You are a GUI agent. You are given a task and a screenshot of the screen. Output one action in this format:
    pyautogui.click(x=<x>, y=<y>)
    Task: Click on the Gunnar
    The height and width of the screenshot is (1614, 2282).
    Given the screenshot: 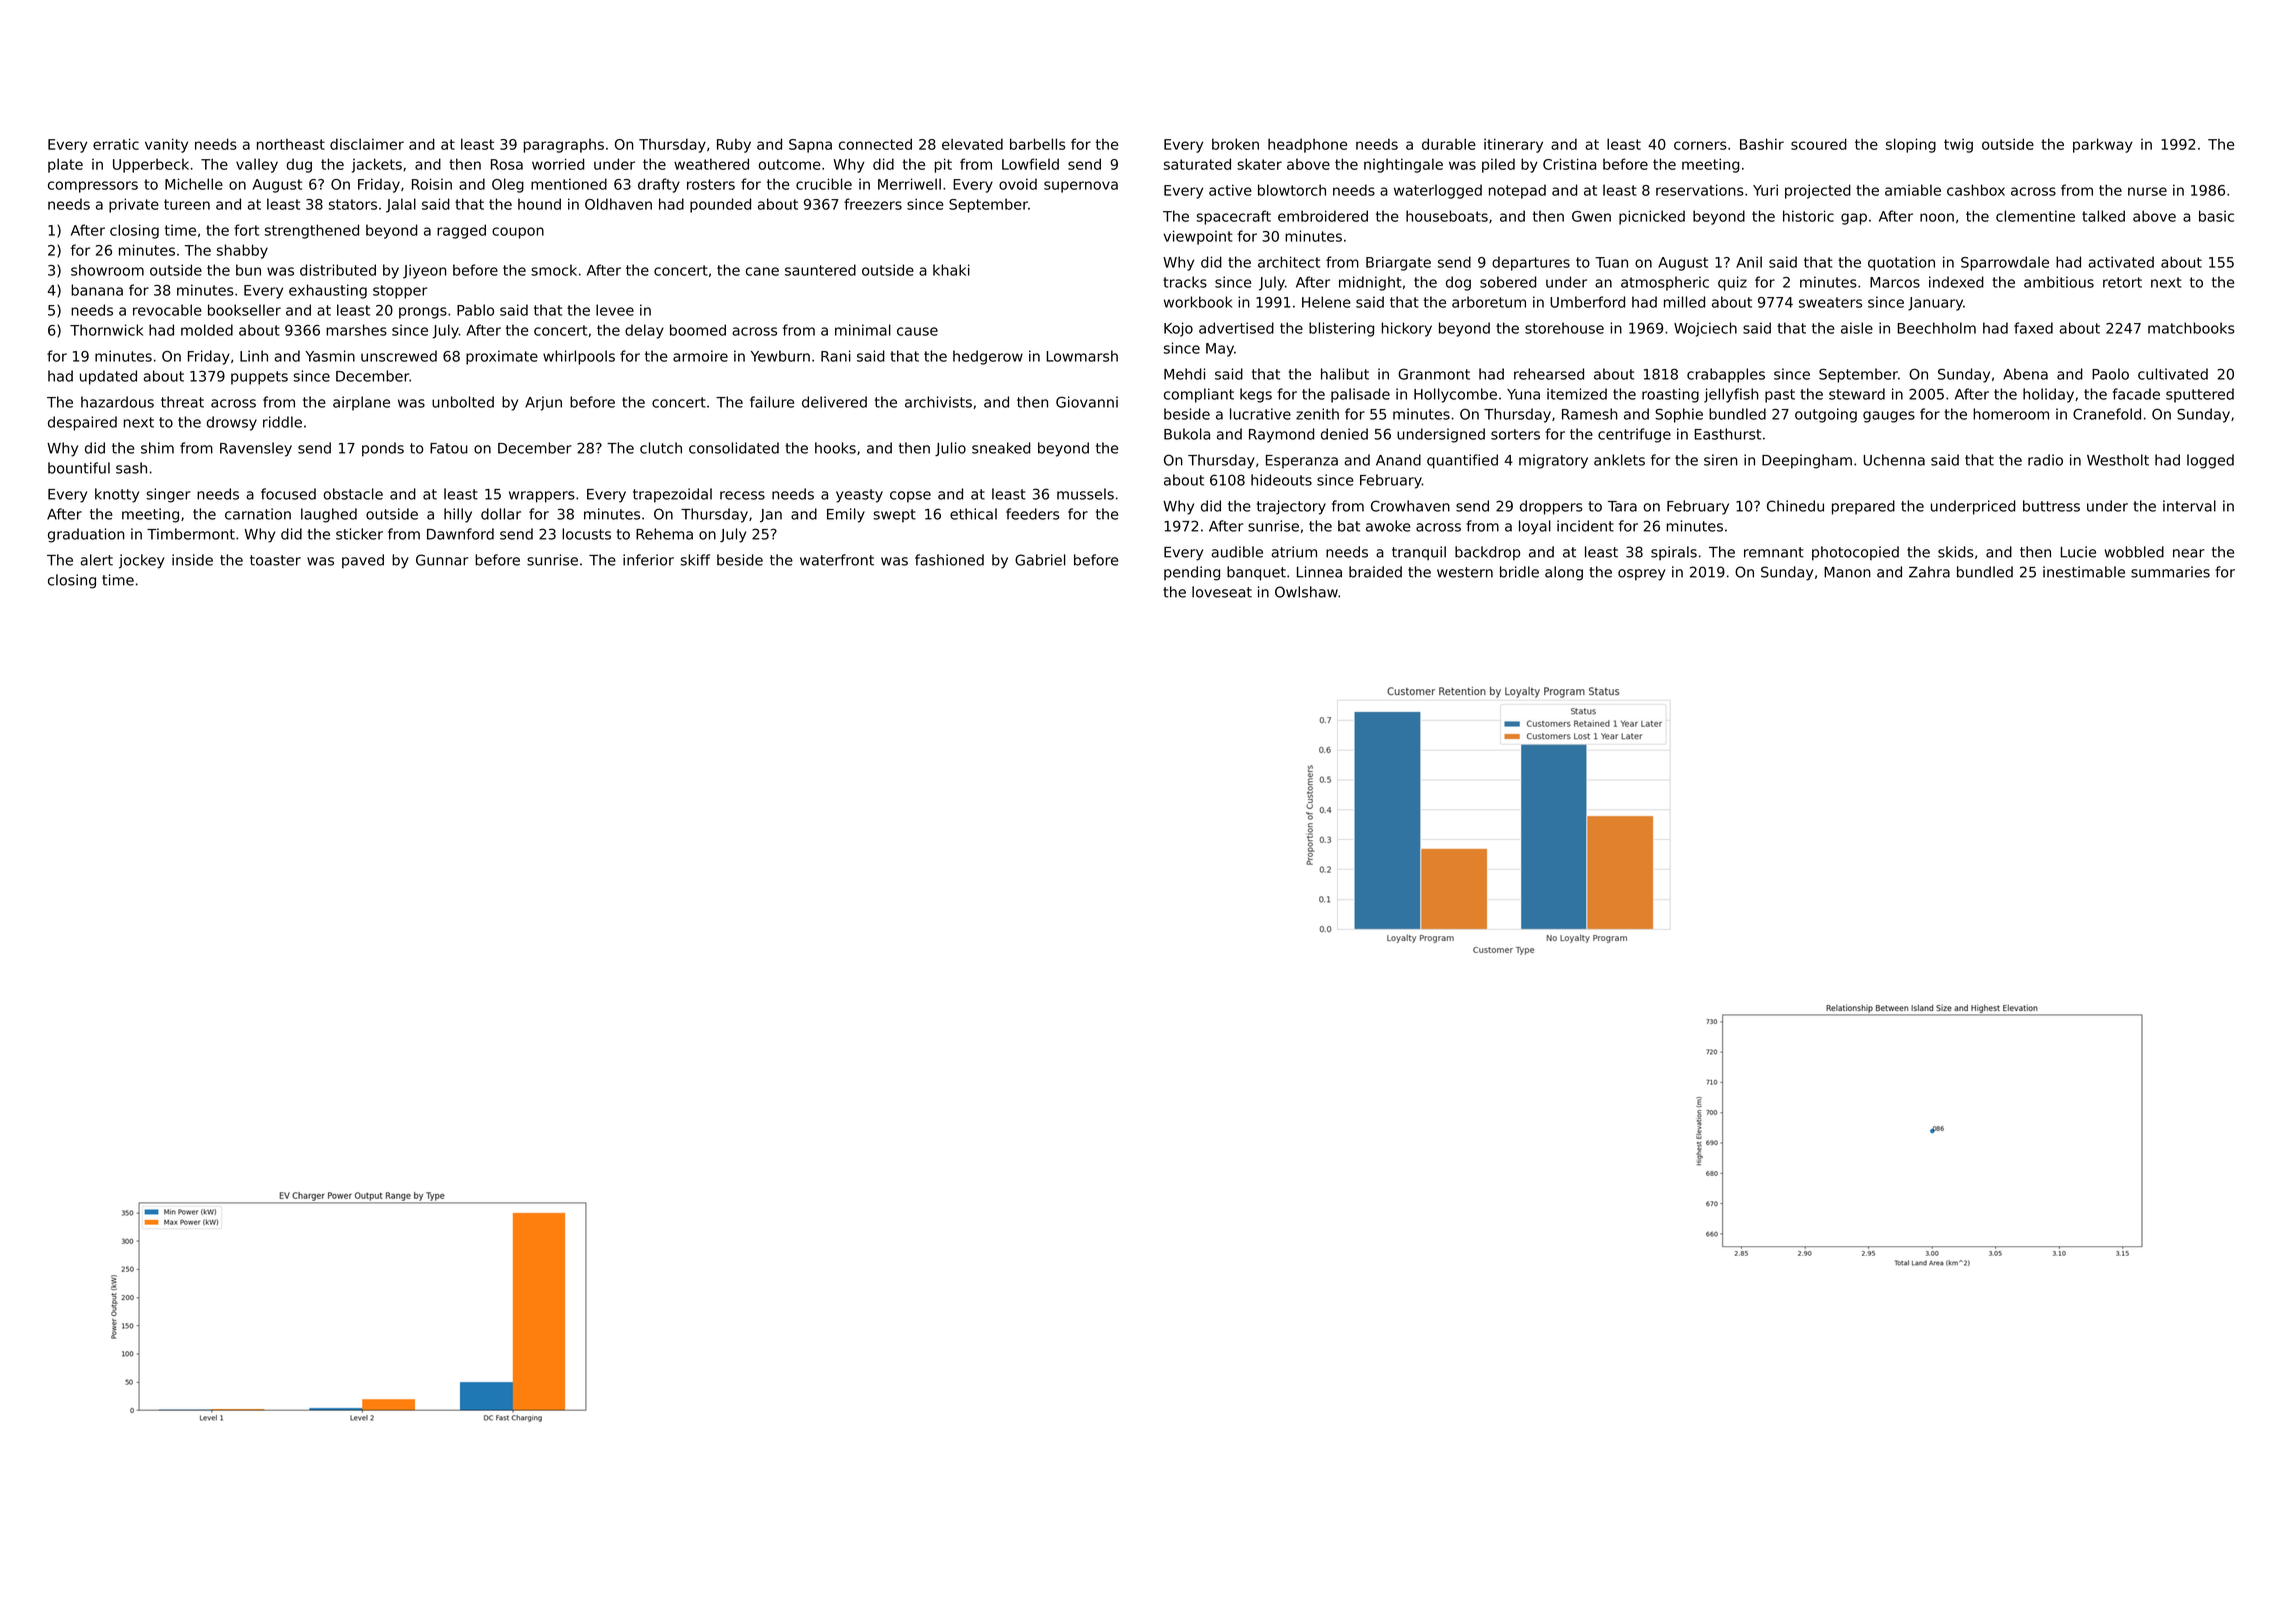 What is the action you would take?
    pyautogui.click(x=442, y=560)
